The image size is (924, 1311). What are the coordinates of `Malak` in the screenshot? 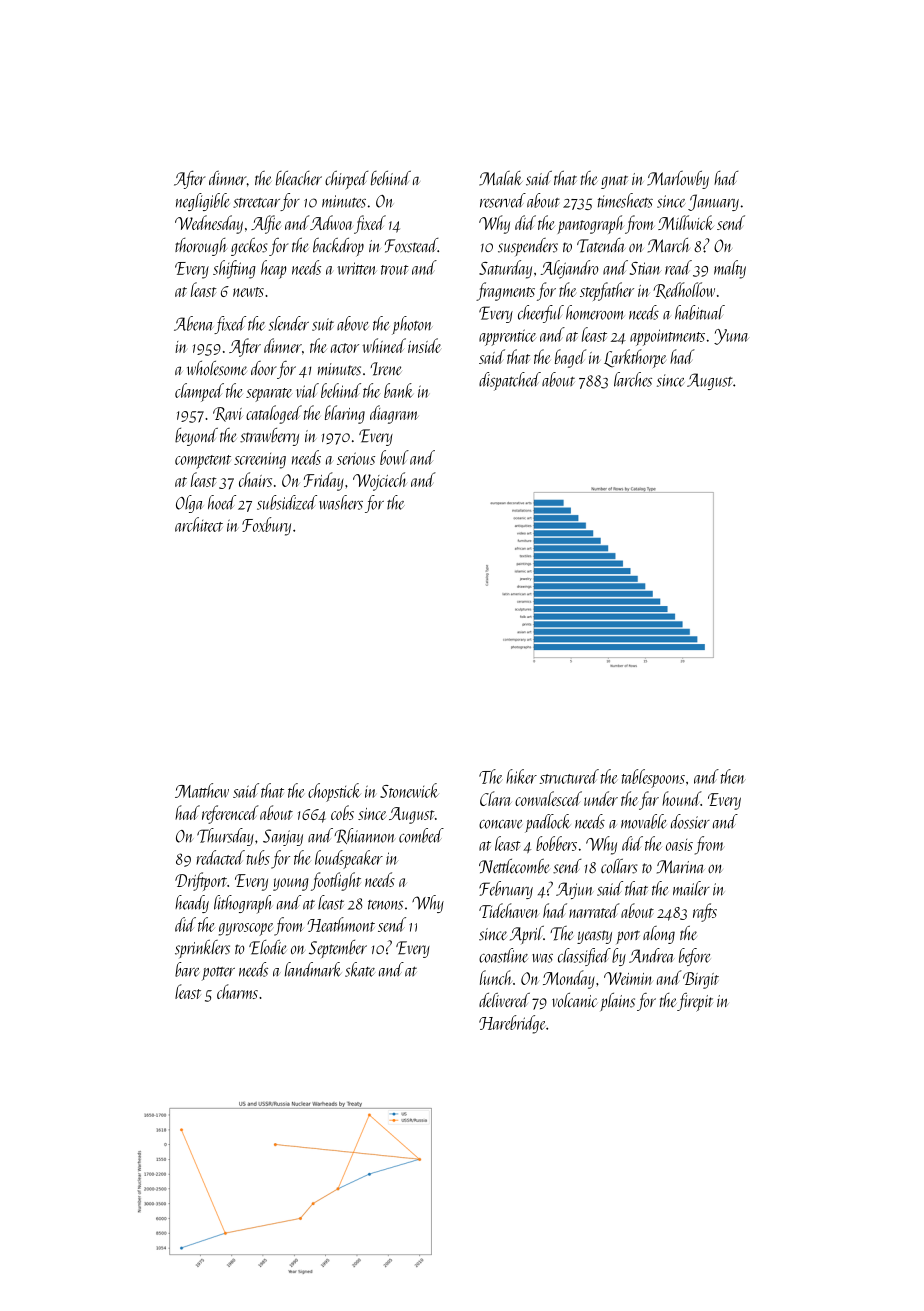 It's located at (501, 178).
